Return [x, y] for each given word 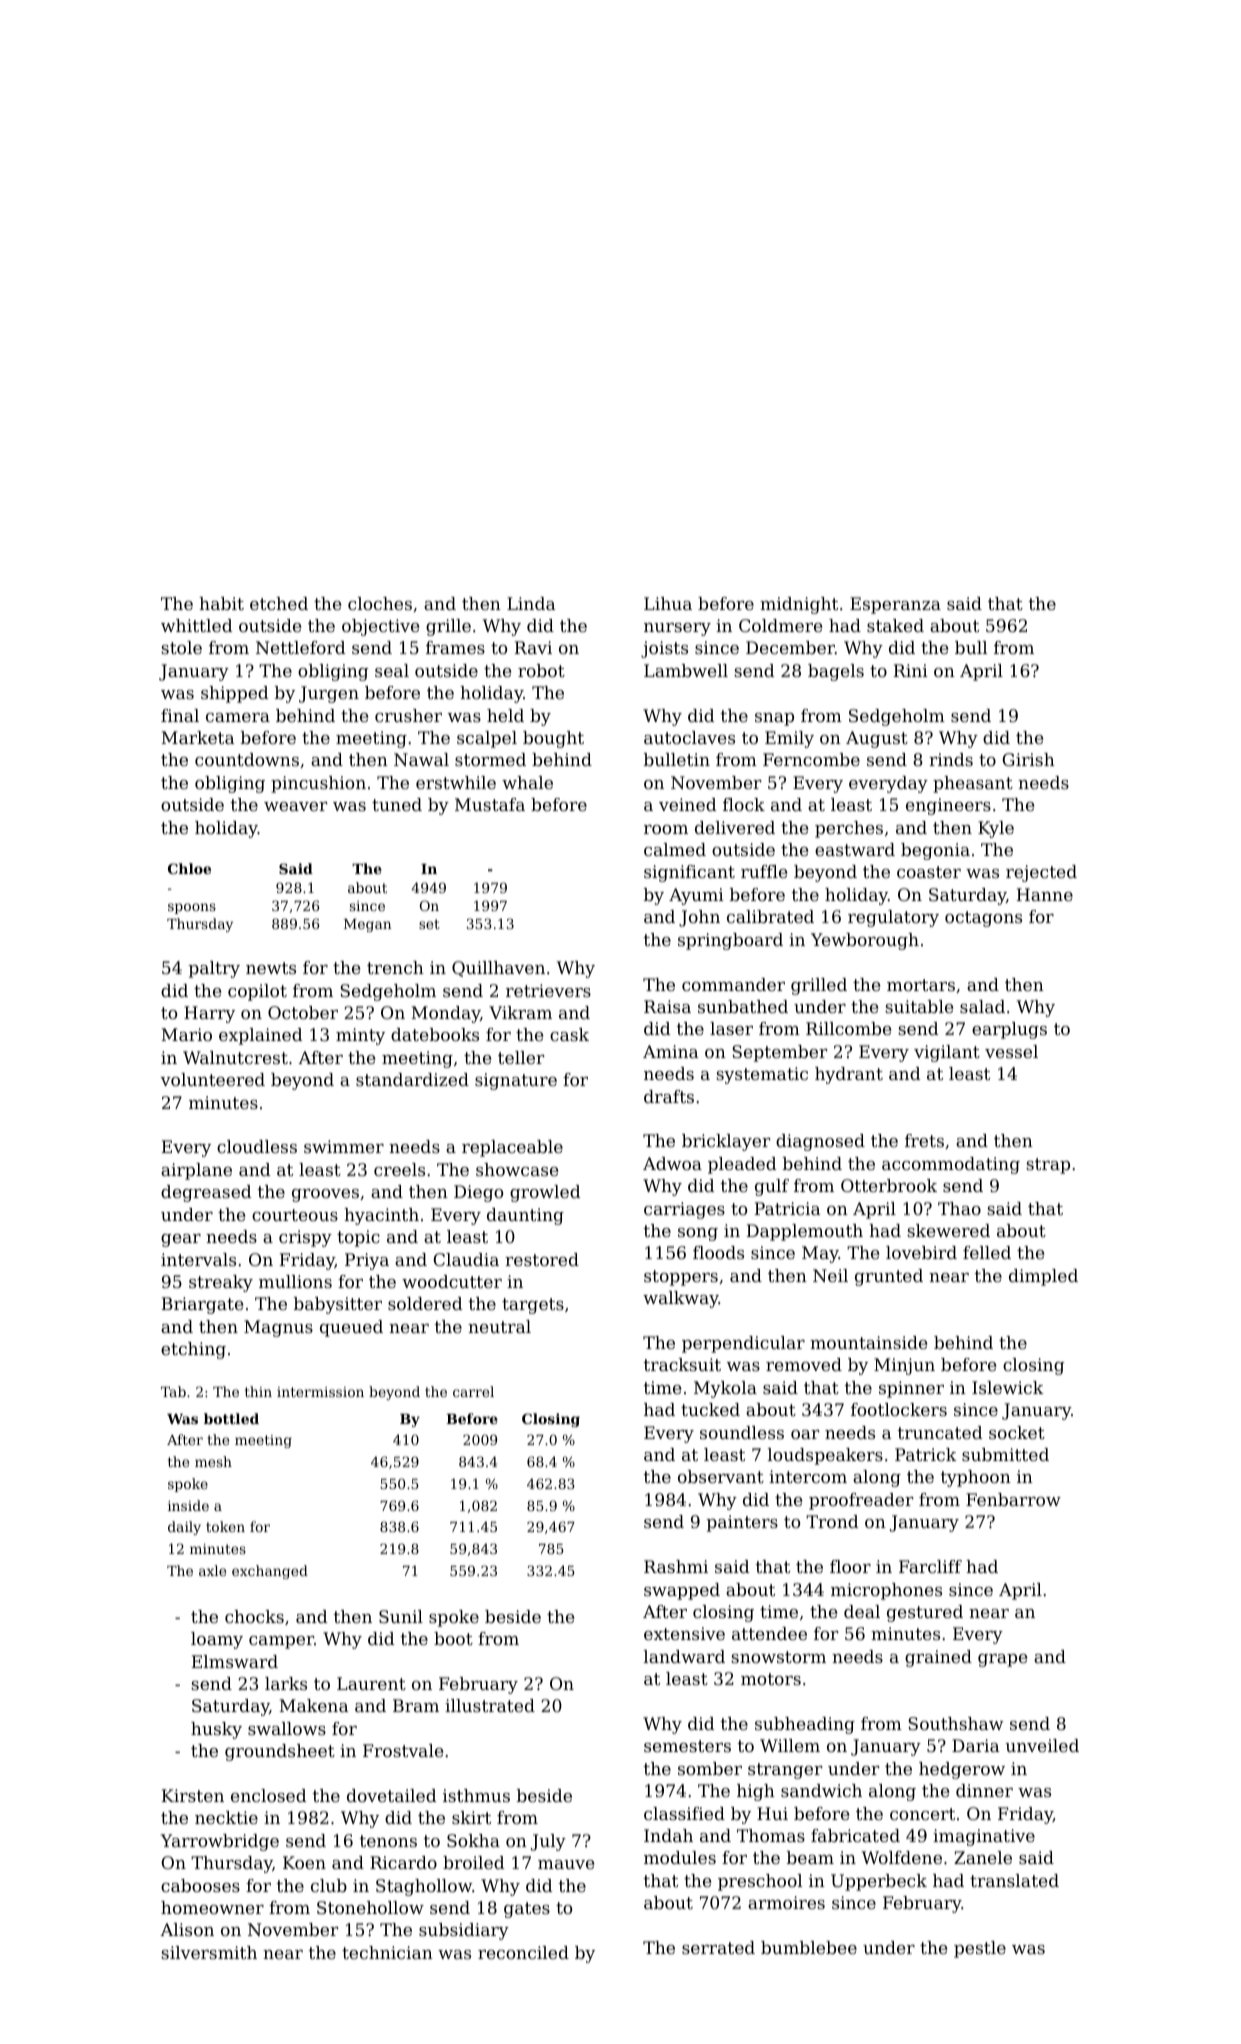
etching [193, 1350]
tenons [388, 1841]
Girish [1028, 759]
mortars [921, 985]
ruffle [764, 871]
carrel [473, 1391]
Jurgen [329, 694]
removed [804, 1364]
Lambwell [686, 670]
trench [395, 967]
